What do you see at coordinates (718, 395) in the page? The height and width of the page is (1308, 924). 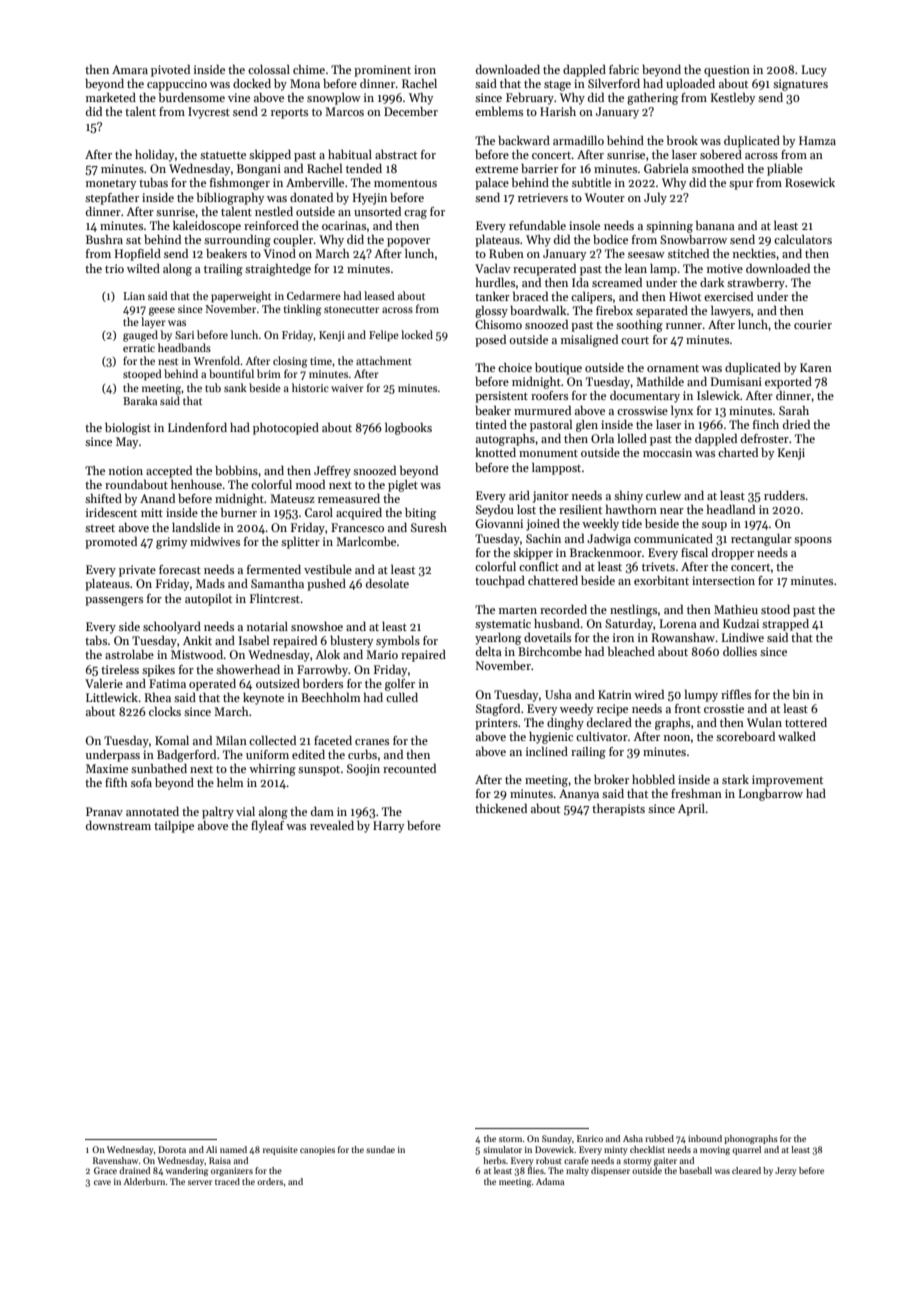 I see `Islewick` at bounding box center [718, 395].
